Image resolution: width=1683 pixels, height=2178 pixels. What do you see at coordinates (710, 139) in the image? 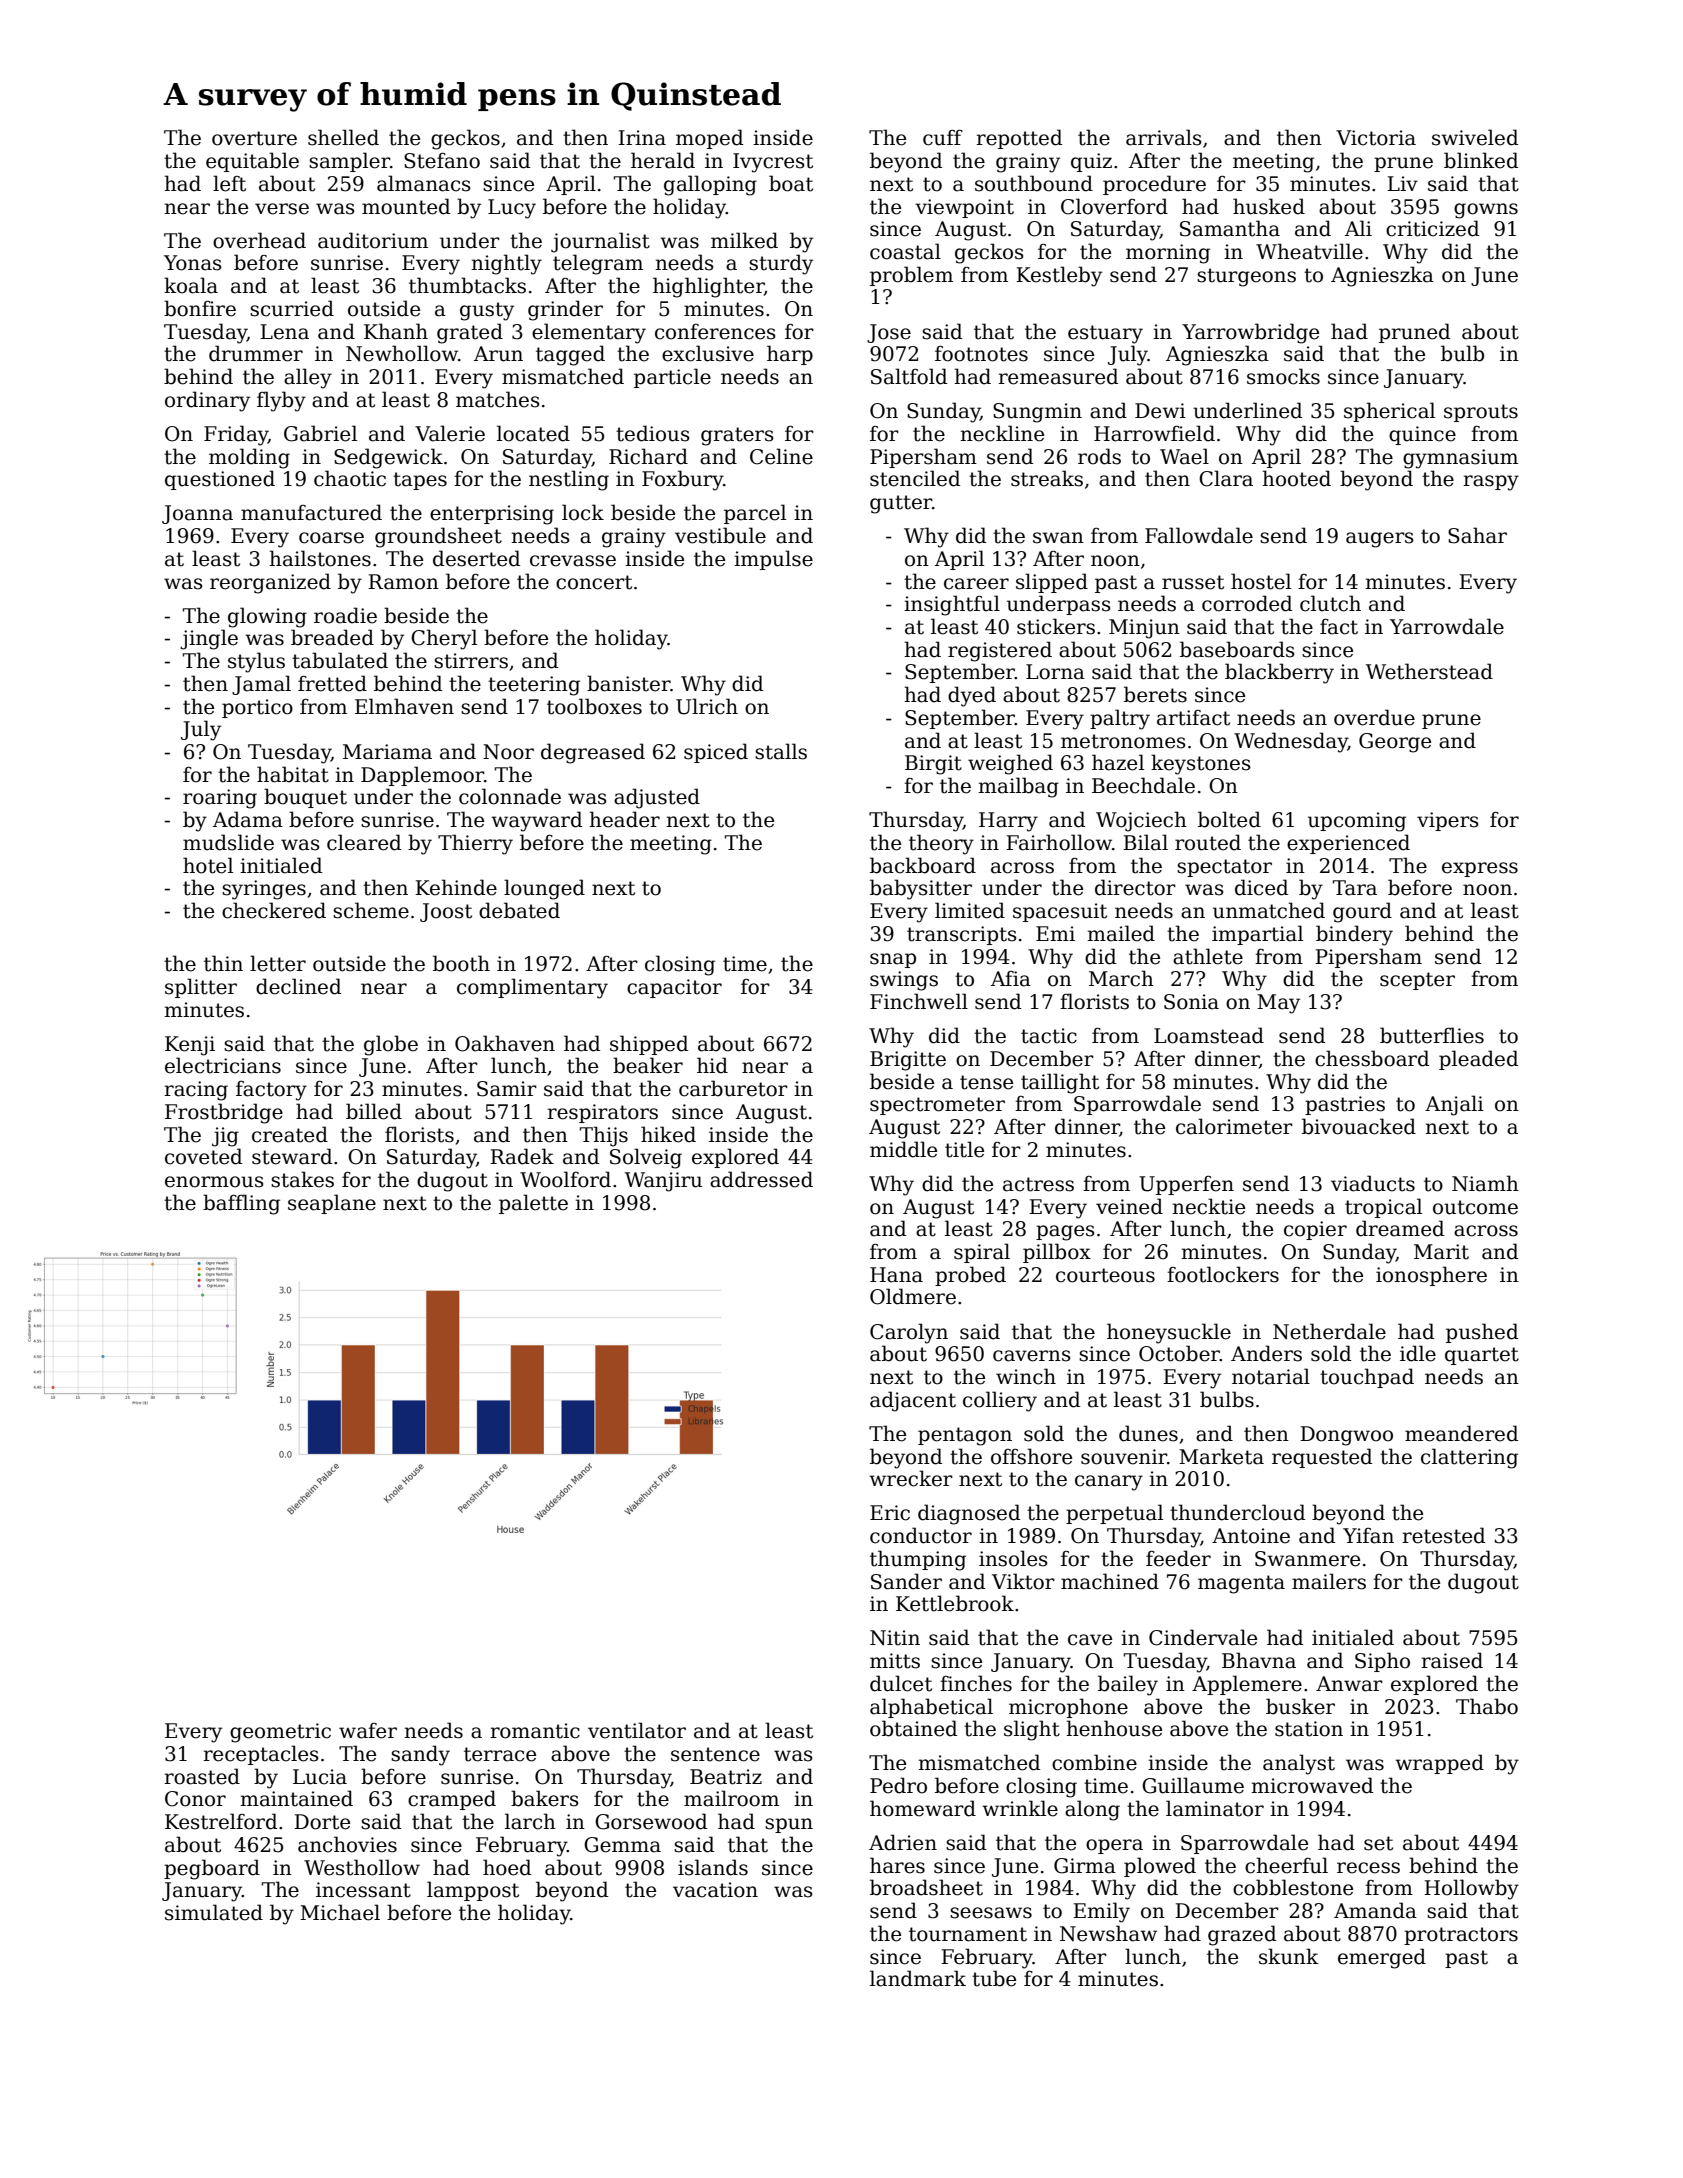
I see `moped` at bounding box center [710, 139].
